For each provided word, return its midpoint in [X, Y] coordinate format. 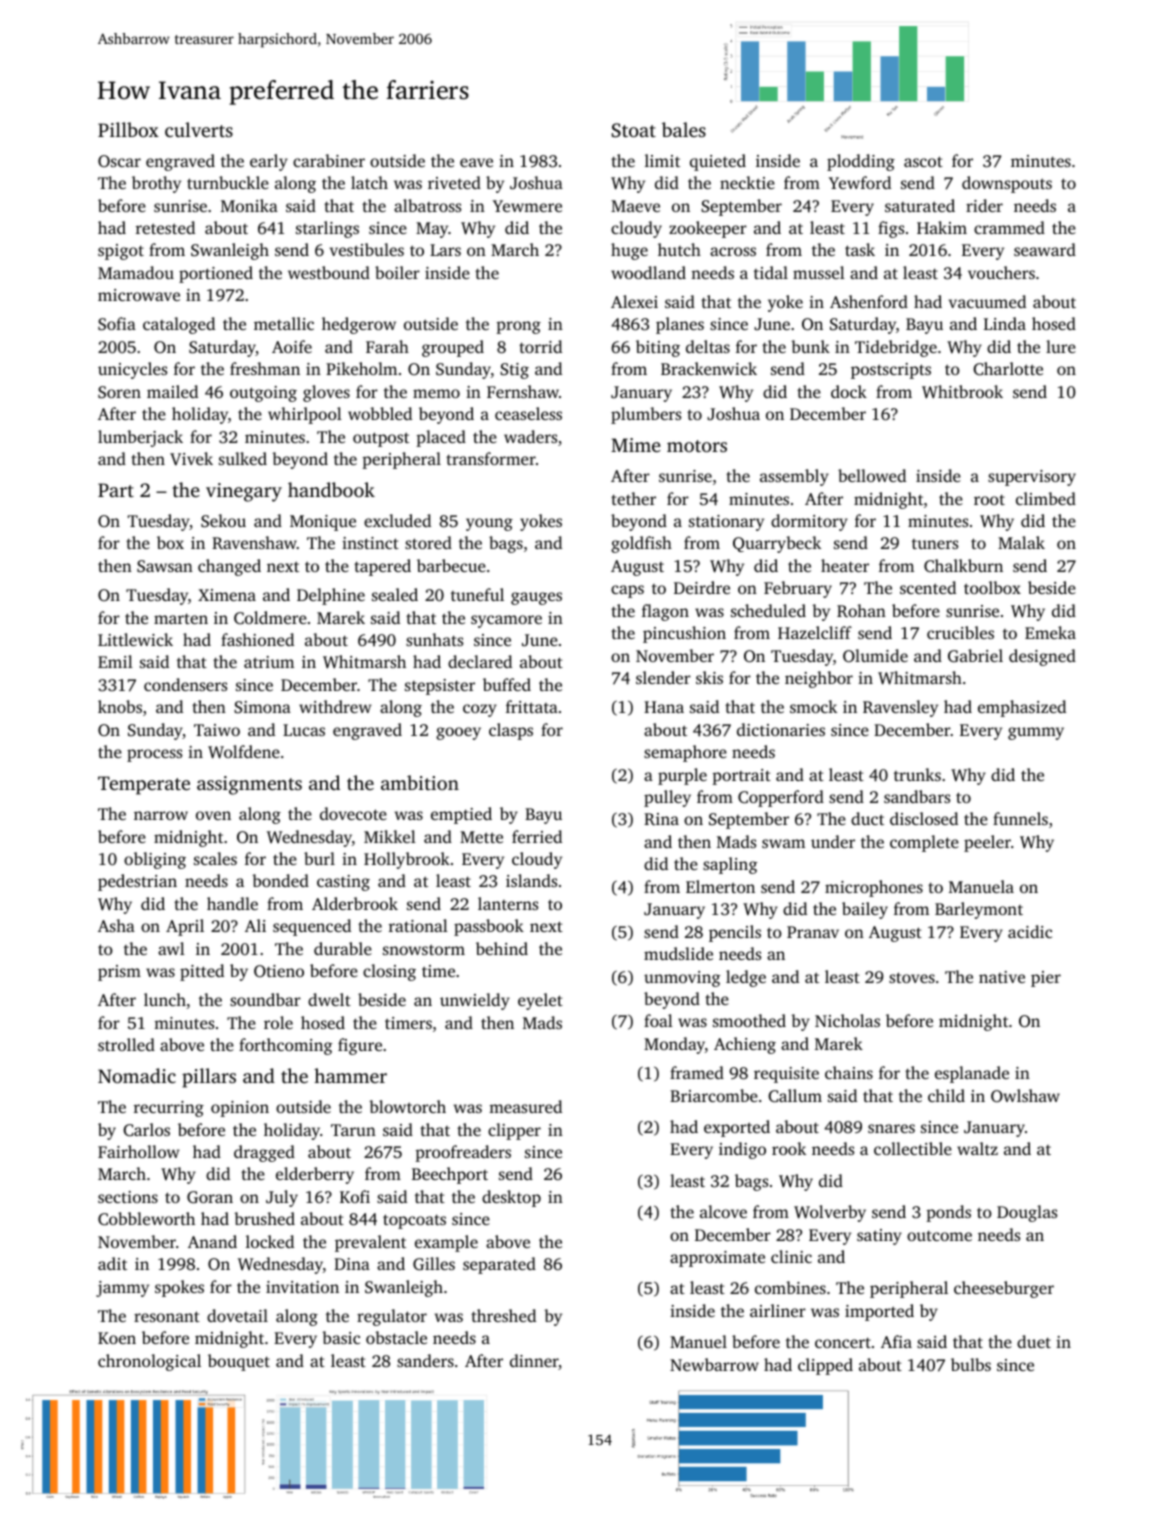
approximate [717, 1259]
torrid [540, 346]
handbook [331, 489]
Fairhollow [138, 1151]
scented [928, 587]
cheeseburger [1004, 1289]
